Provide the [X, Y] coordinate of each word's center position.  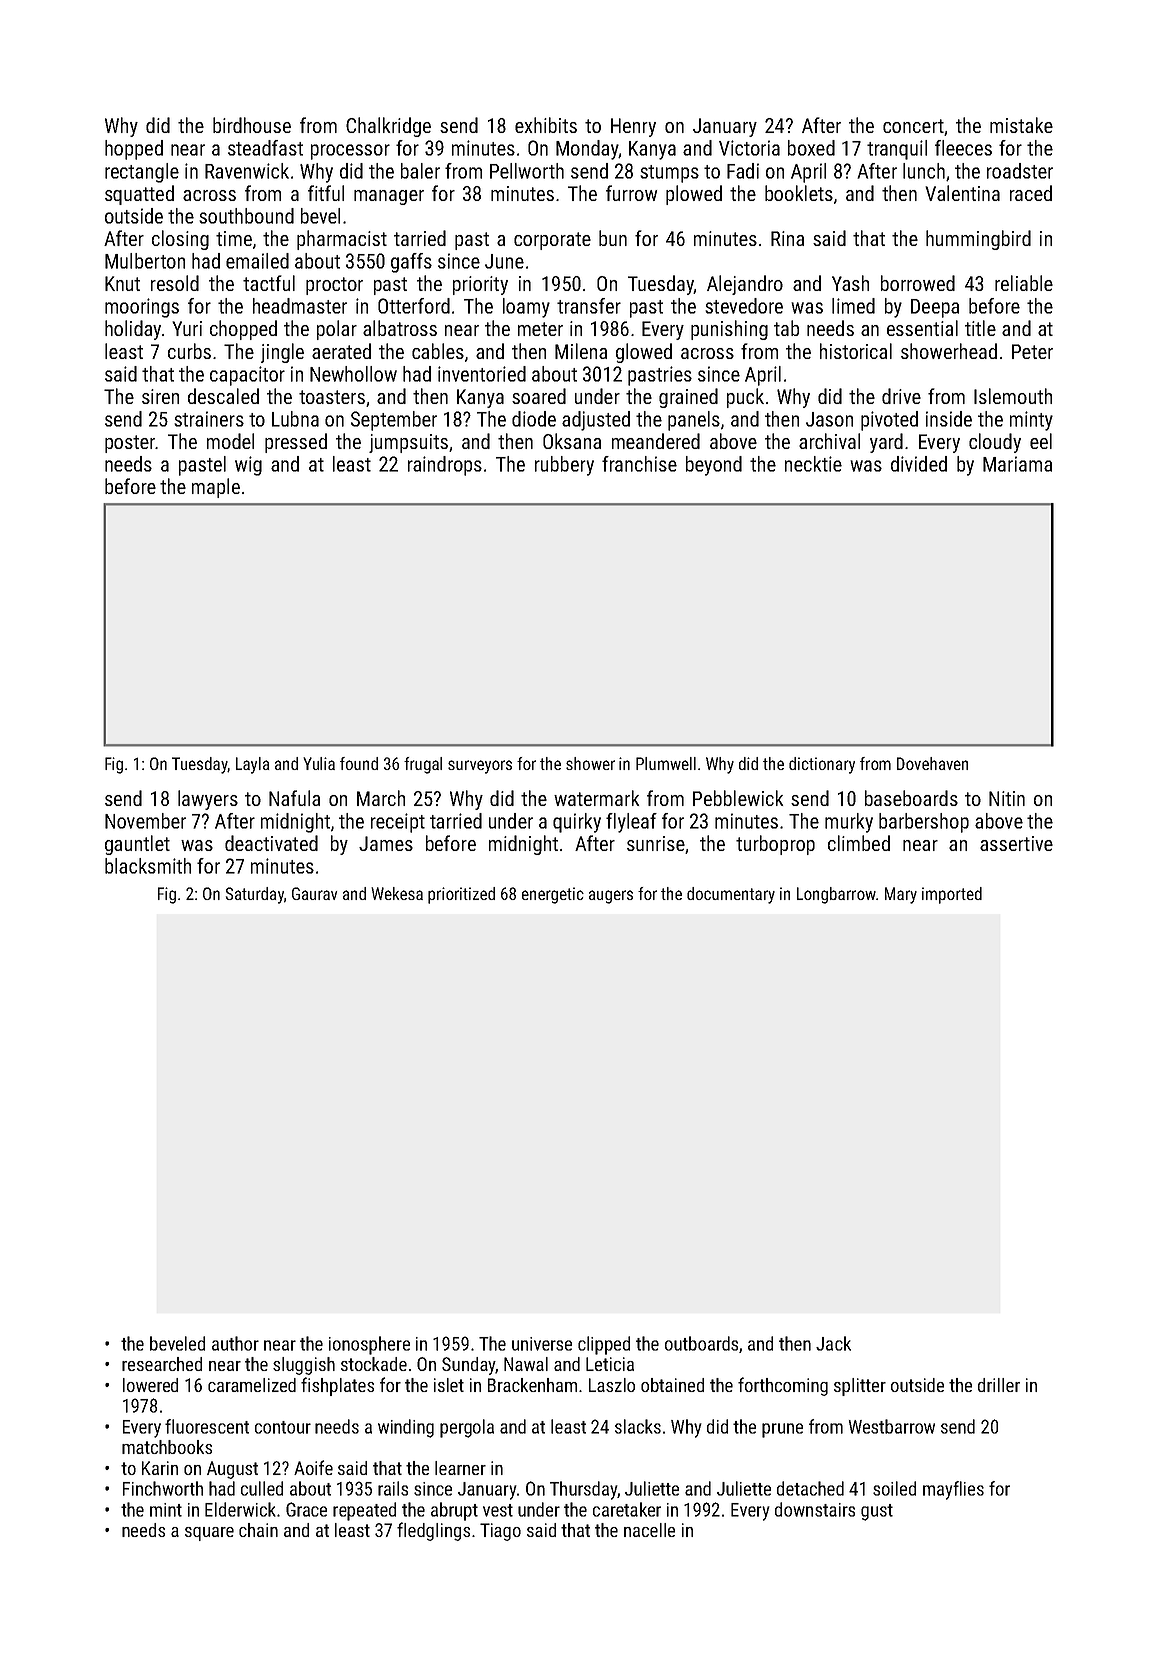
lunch [924, 171]
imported [952, 895]
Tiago [500, 1532]
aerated [341, 351]
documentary [731, 895]
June [504, 261]
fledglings [433, 1531]
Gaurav [314, 893]
